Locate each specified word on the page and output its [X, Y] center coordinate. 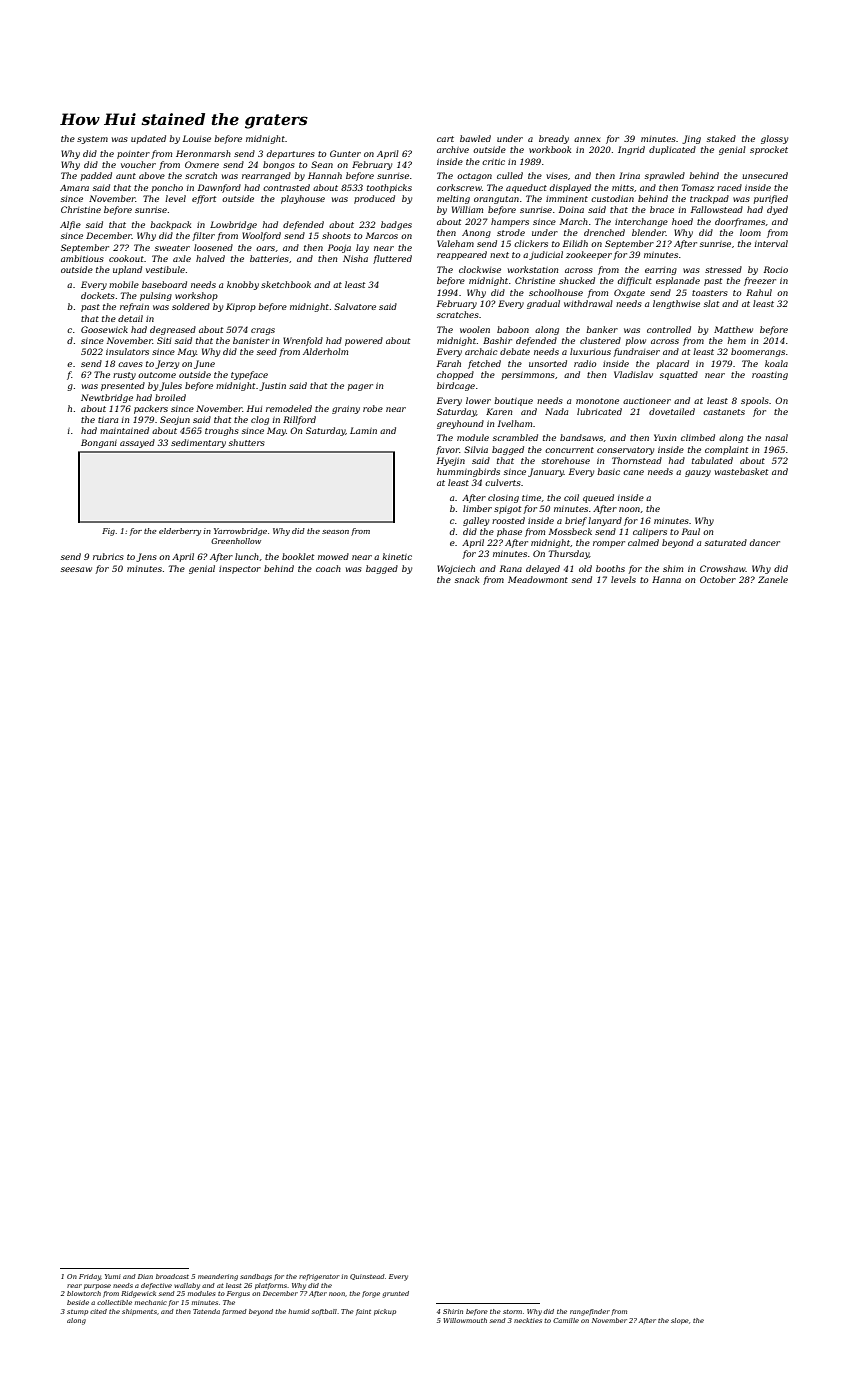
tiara [108, 420]
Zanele [773, 579]
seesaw [76, 569]
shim [673, 568]
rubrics [108, 556]
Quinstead [367, 1277]
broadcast [172, 1276]
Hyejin [451, 461]
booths [610, 568]
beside [78, 1302]
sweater [172, 248]
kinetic [397, 556]
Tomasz [698, 187]
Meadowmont [538, 579]
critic [493, 162]
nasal [776, 437]
